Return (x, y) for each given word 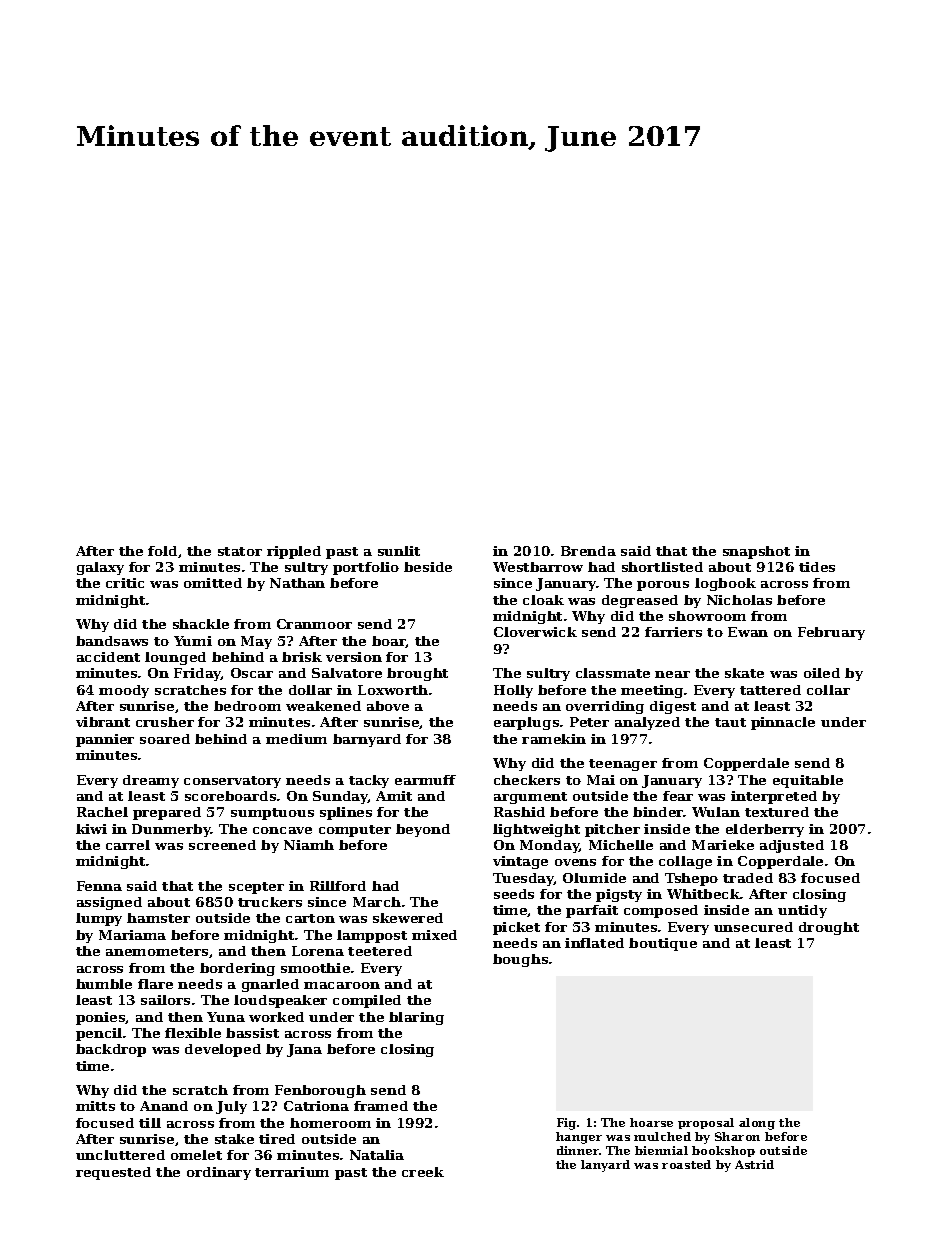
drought (829, 928)
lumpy (99, 919)
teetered (380, 951)
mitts (95, 1106)
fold (162, 551)
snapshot (756, 552)
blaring (416, 1018)
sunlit (399, 551)
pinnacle (783, 723)
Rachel (102, 812)
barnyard (367, 740)
